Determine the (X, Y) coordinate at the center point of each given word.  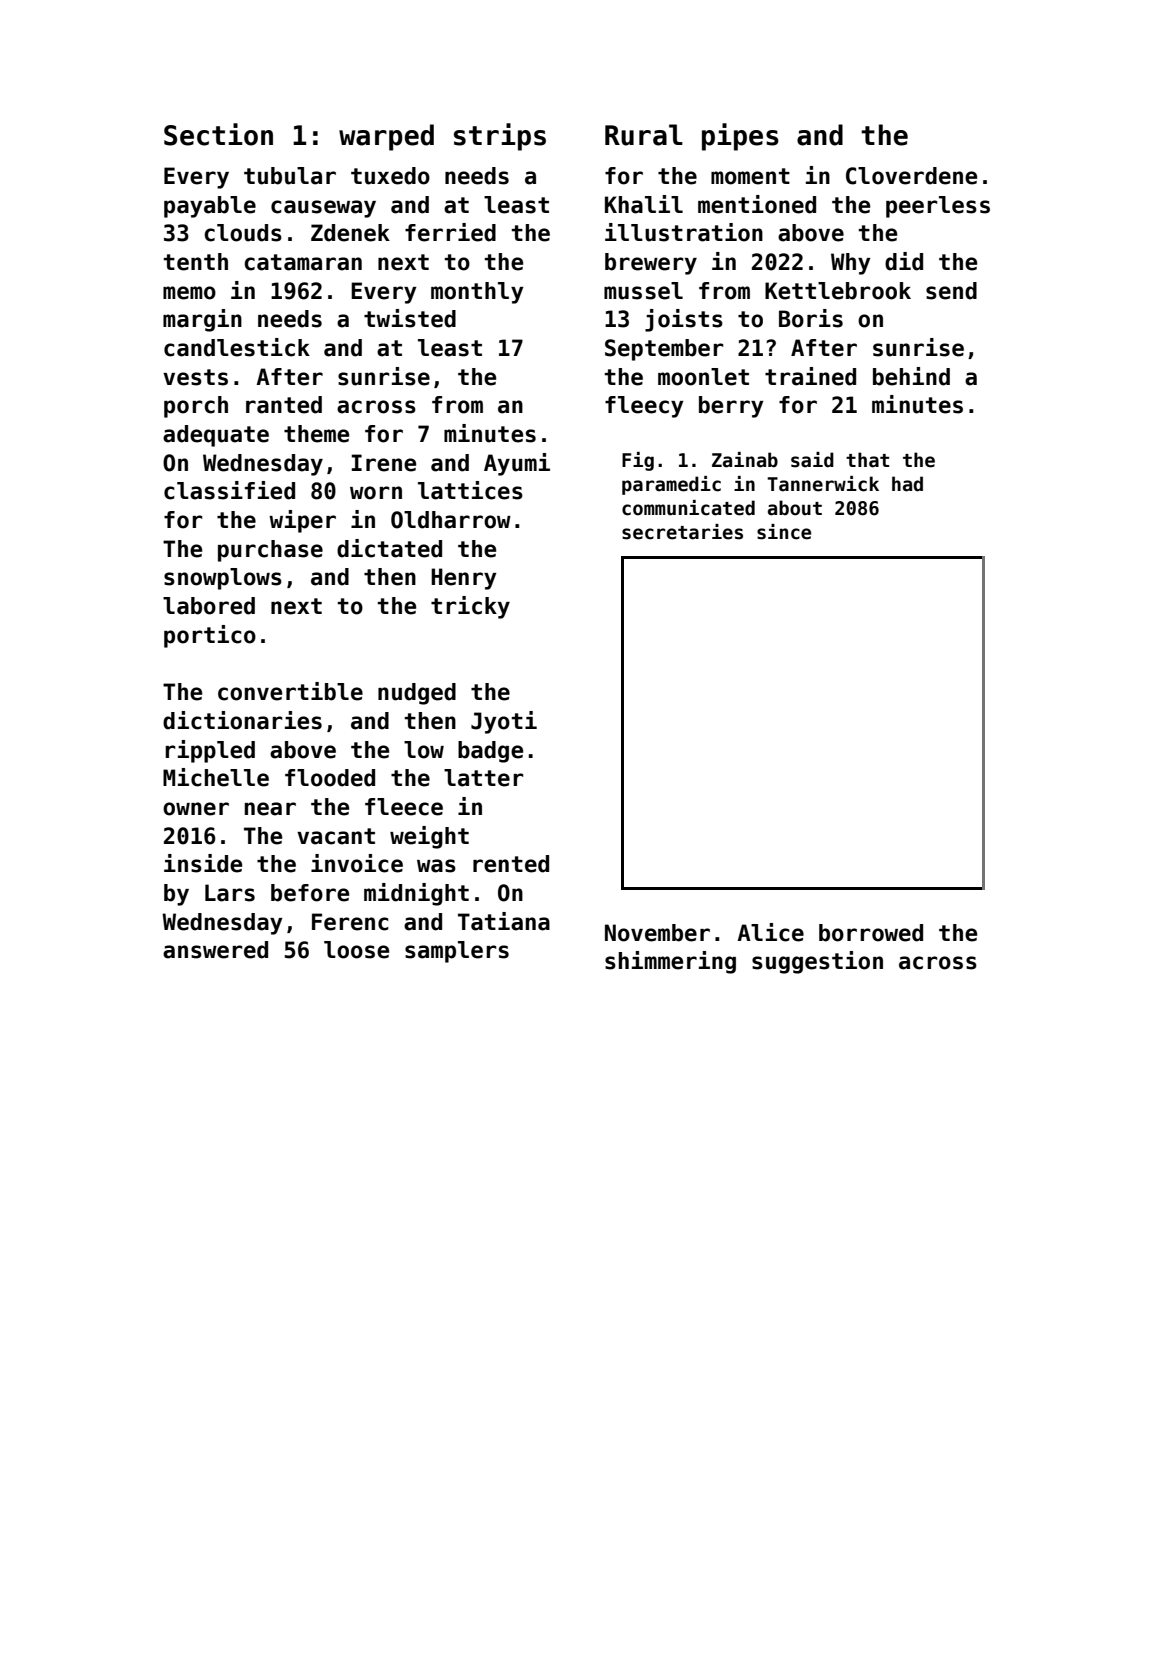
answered (215, 950)
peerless (938, 207)
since (784, 532)
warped (386, 137)
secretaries (682, 532)
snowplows (223, 579)
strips (500, 137)
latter (484, 778)
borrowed (871, 933)
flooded (330, 778)
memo (189, 293)
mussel (643, 291)
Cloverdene (911, 176)
